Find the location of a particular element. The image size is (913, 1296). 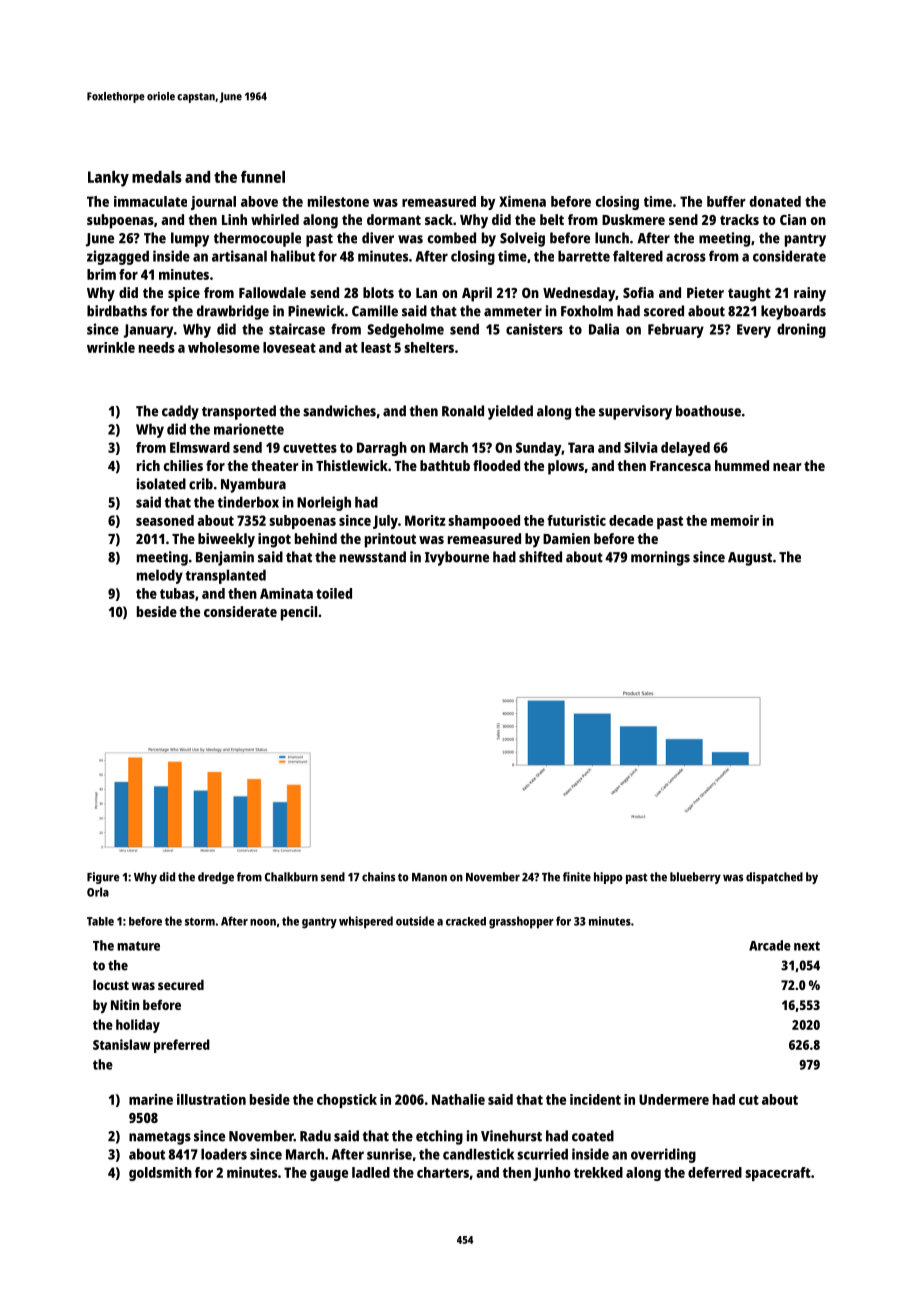

transplanted is located at coordinates (226, 576).
